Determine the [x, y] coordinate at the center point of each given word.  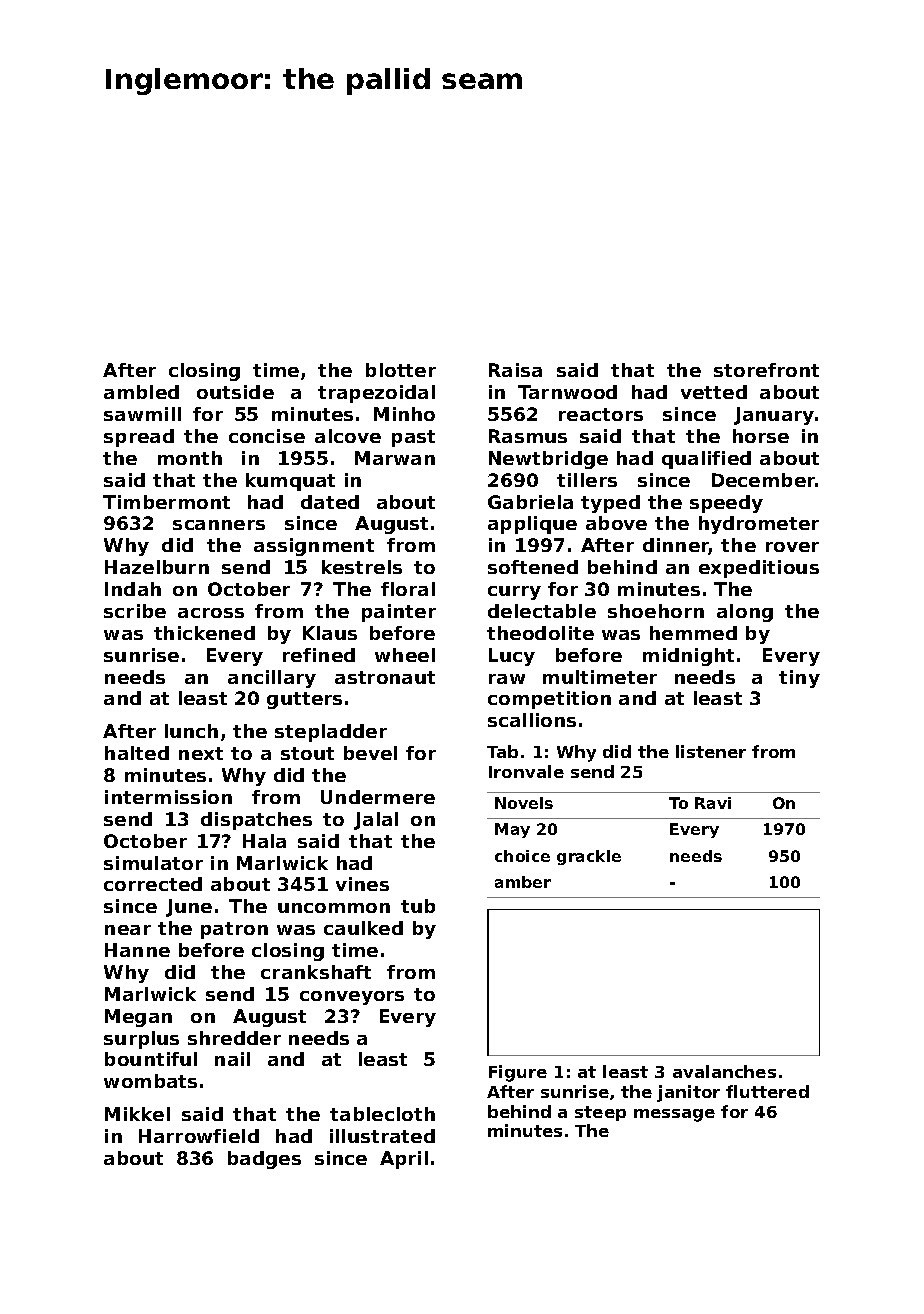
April [404, 1160]
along [745, 613]
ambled [141, 392]
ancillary [272, 679]
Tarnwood [567, 392]
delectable [542, 611]
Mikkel [137, 1114]
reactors [601, 414]
